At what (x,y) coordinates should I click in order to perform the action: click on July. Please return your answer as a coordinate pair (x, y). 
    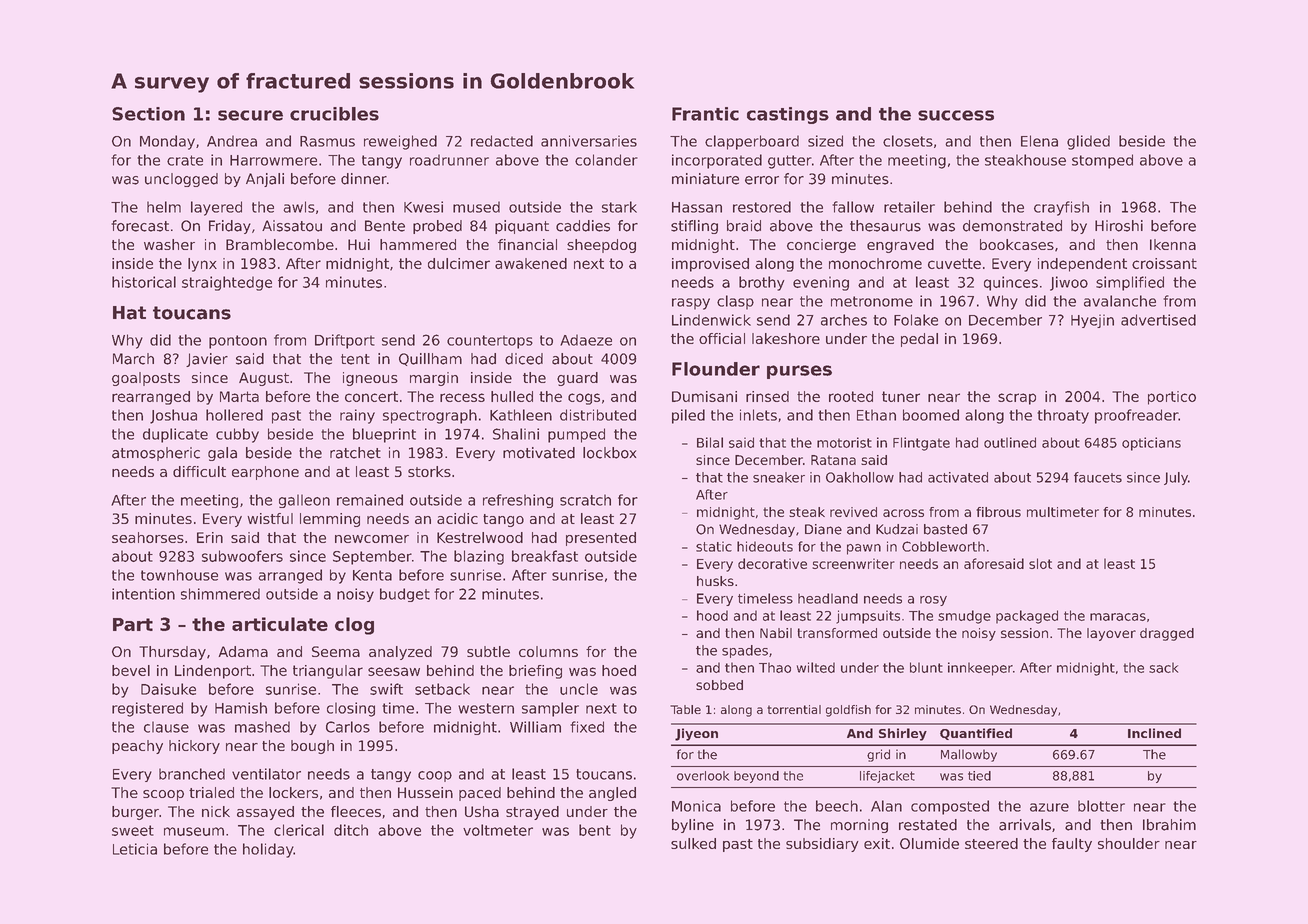
    Looking at the image, I should click on (1176, 478).
